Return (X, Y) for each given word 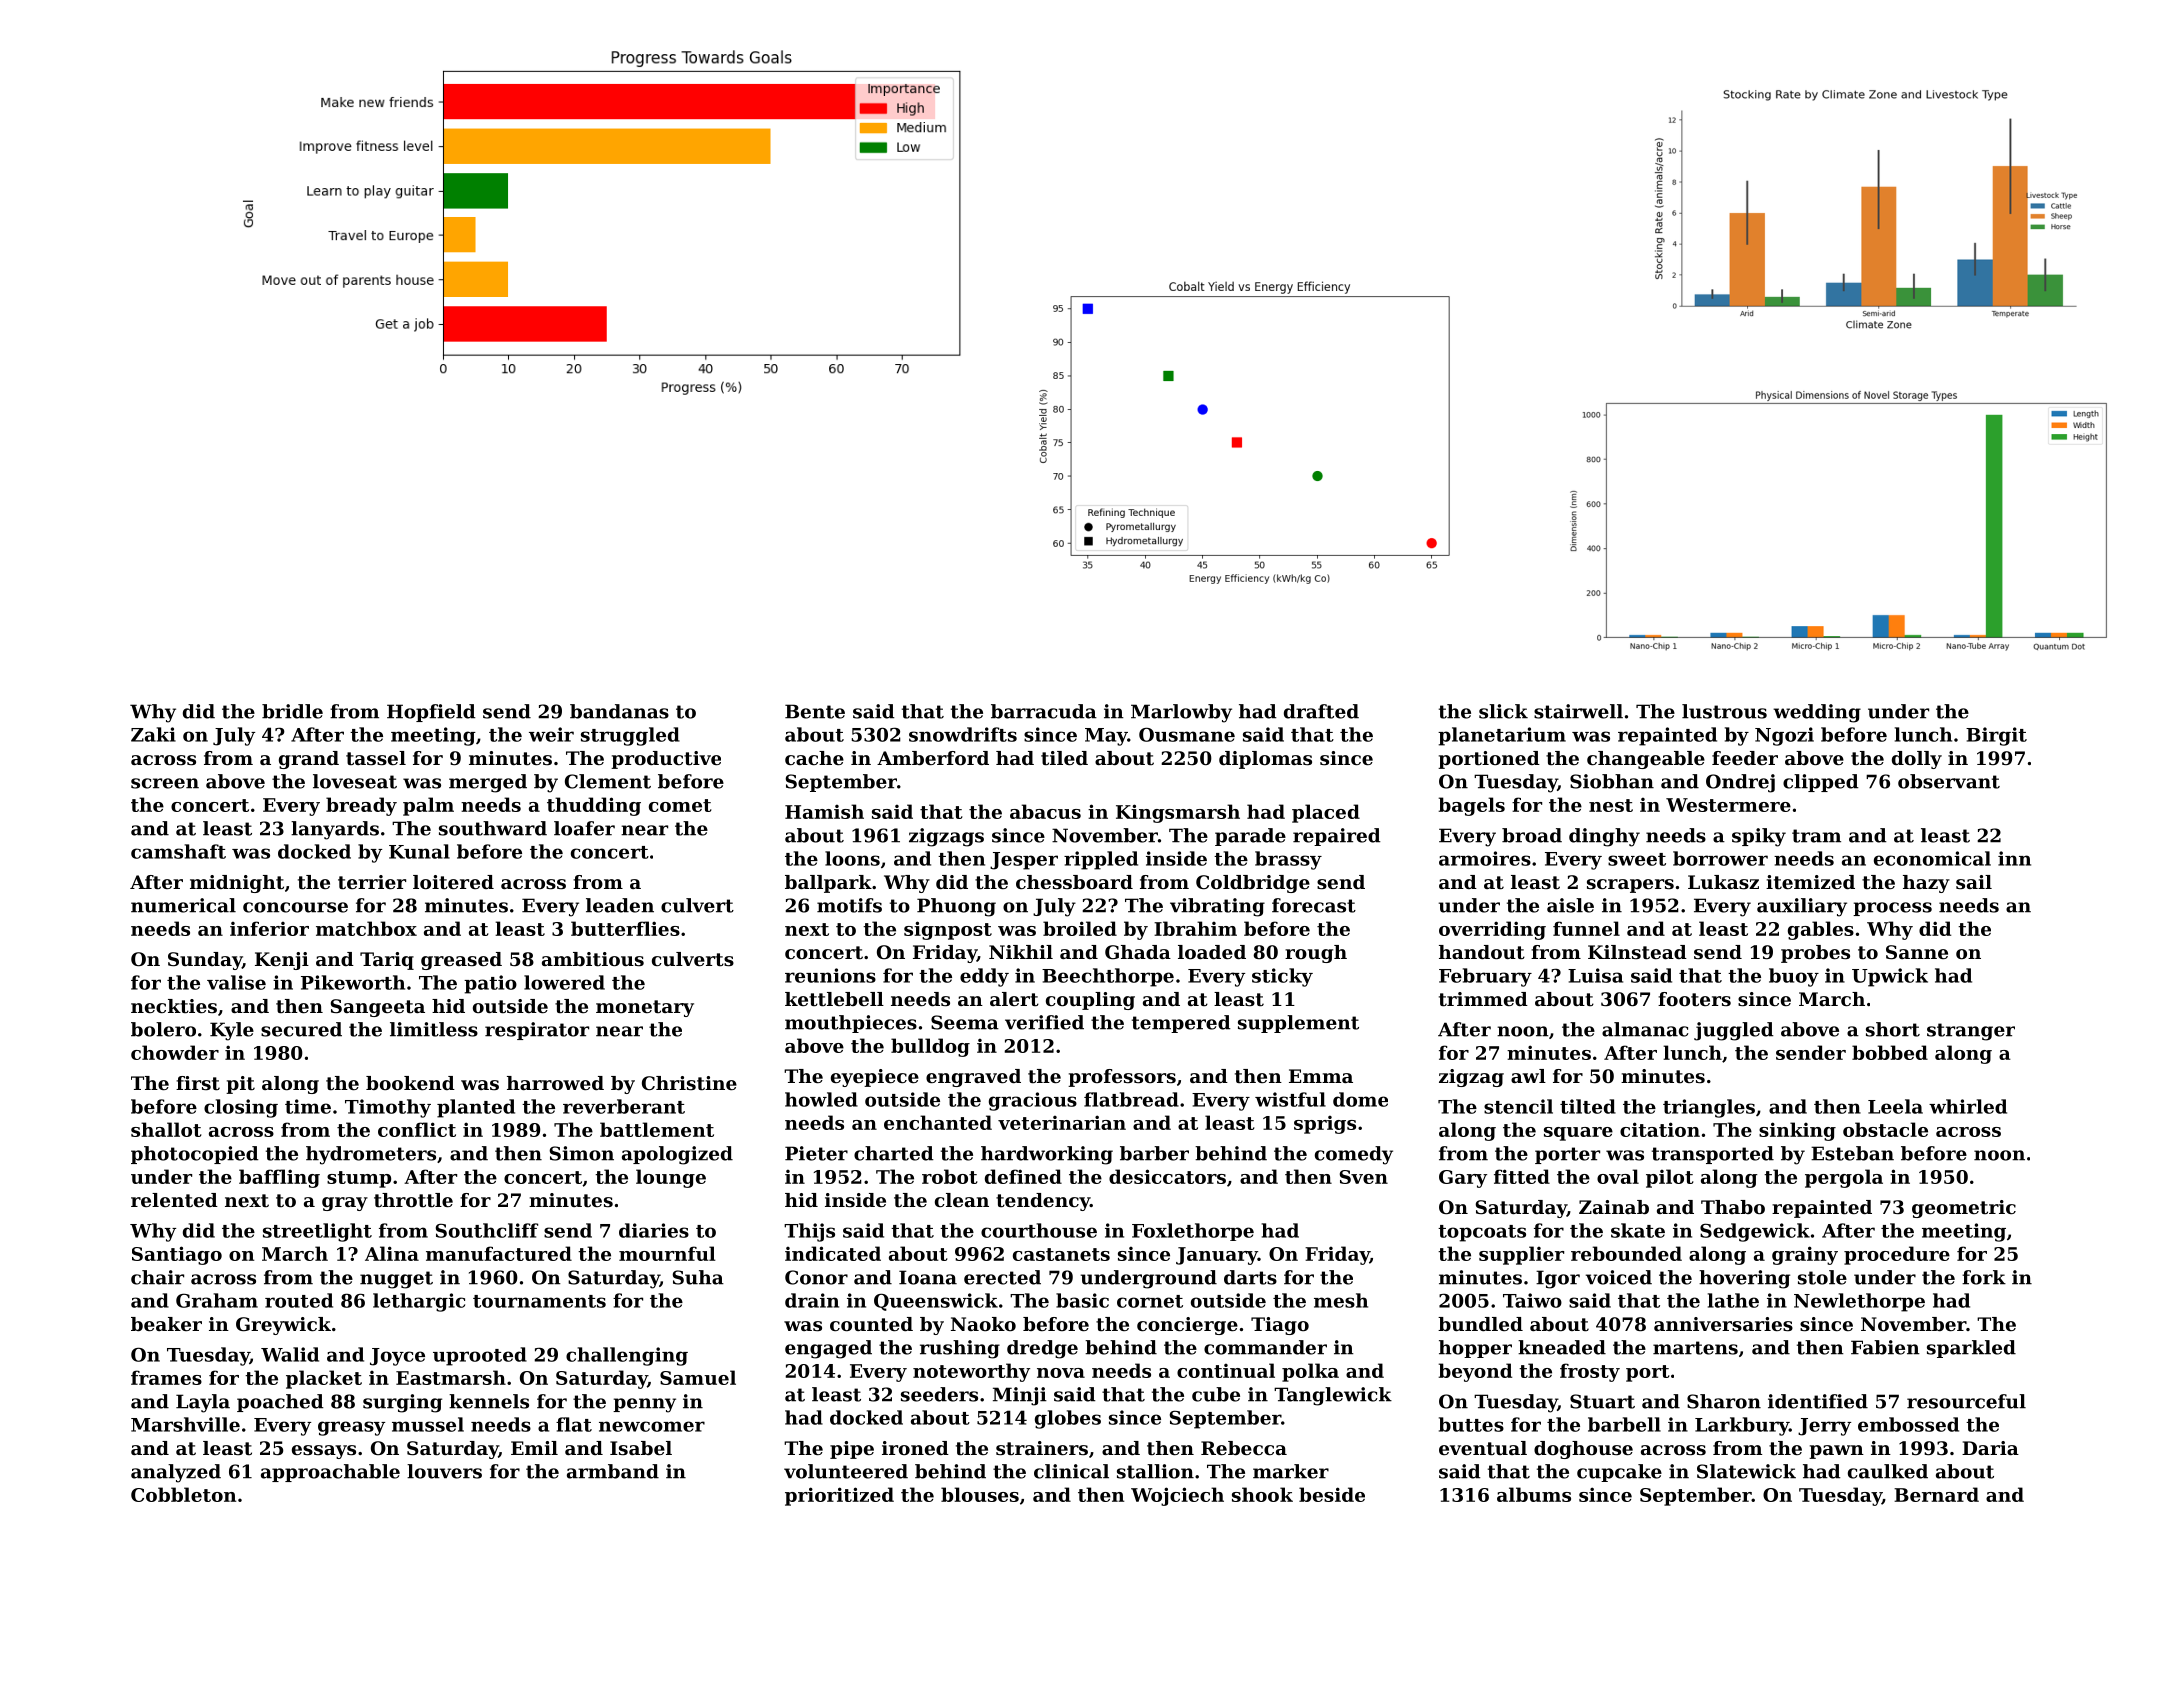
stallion (1155, 1471)
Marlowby (1181, 713)
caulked (1888, 1471)
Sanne (1917, 952)
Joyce (397, 1357)
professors (1122, 1078)
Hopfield (431, 713)
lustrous (1724, 711)
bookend (410, 1083)
